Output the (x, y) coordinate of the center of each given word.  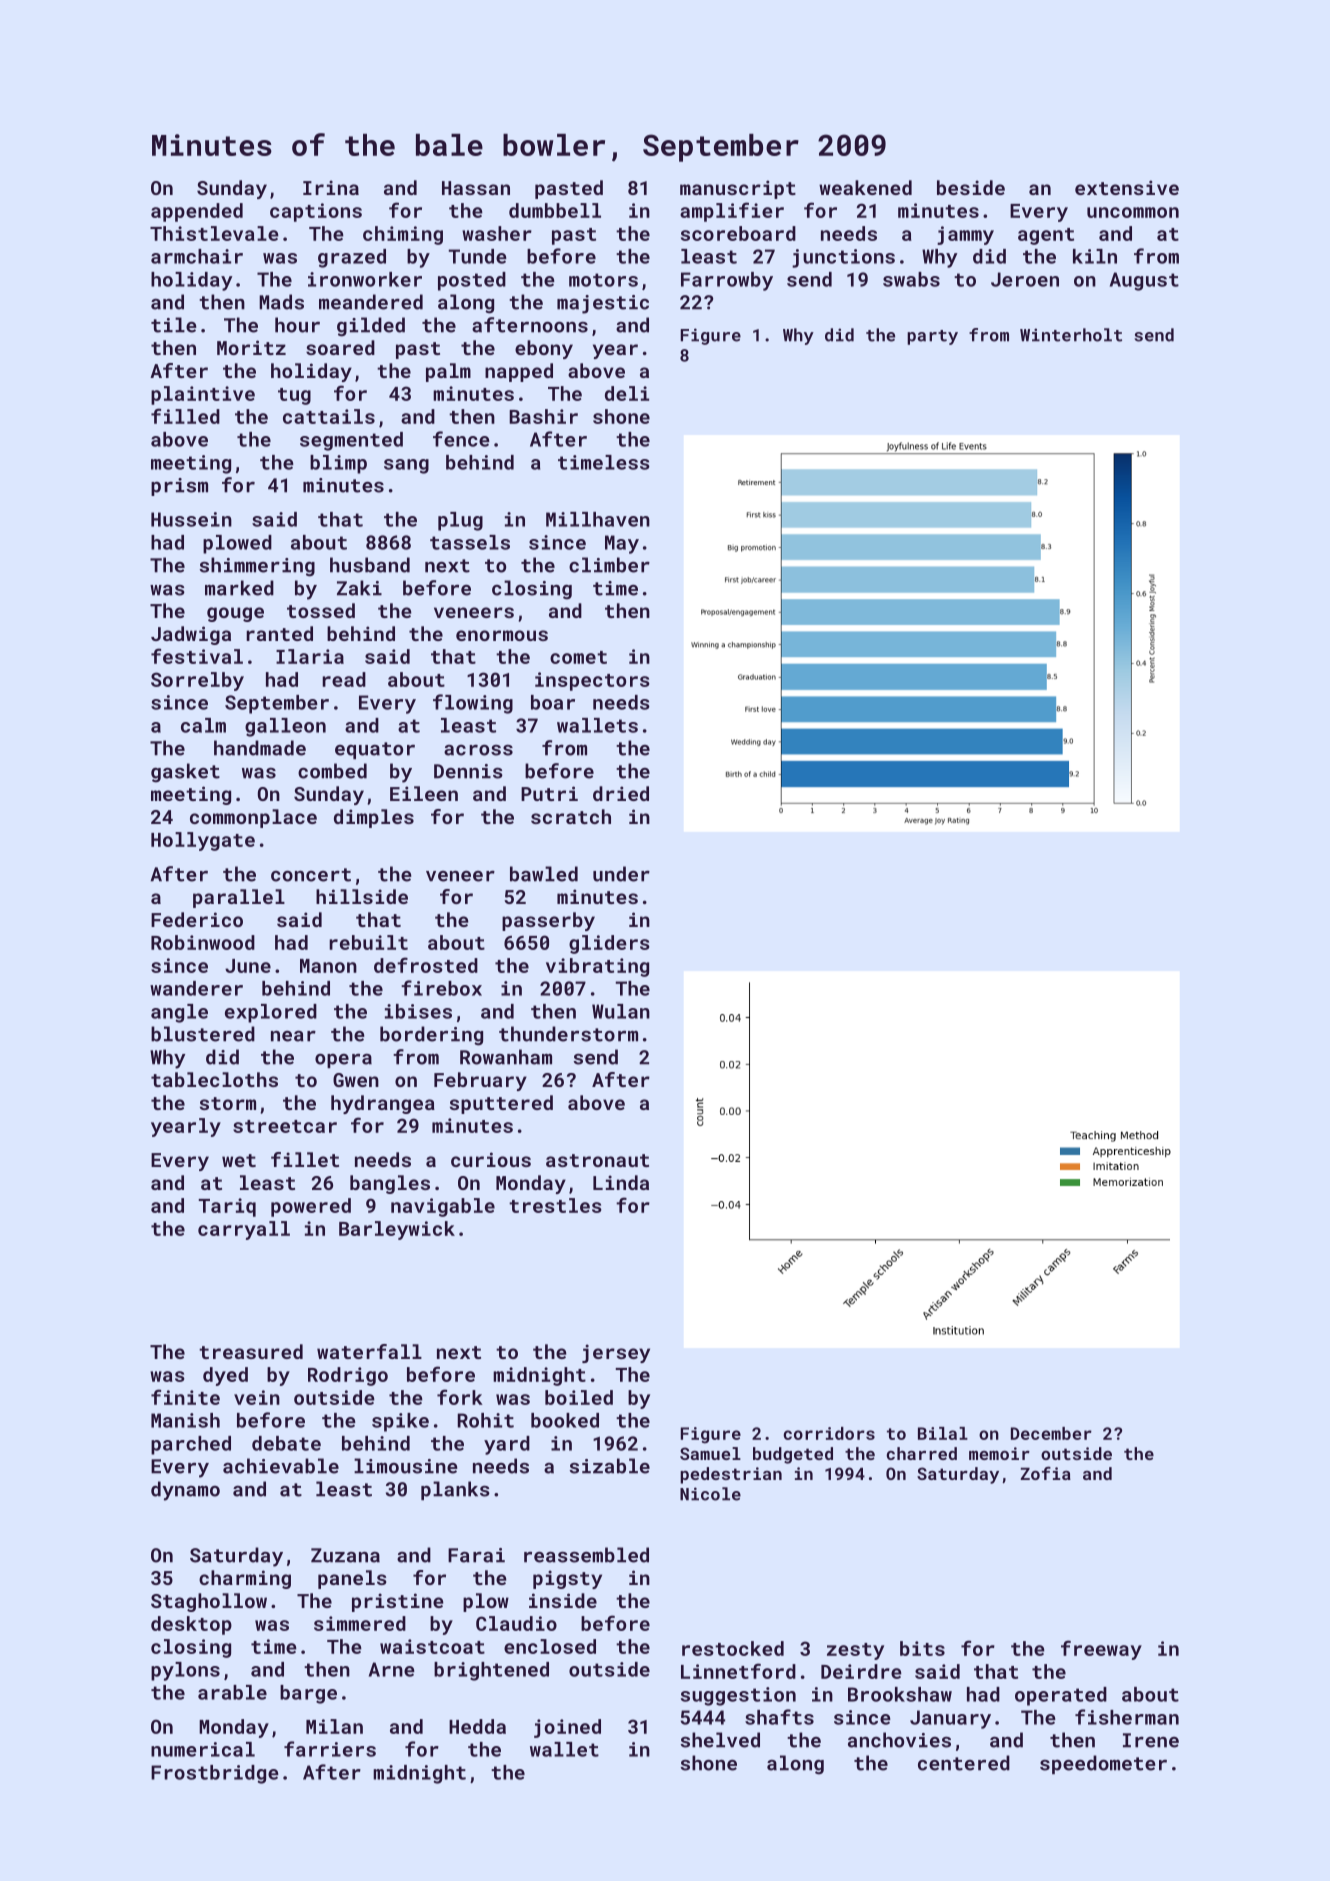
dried (621, 793)
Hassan (476, 188)
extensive (1127, 187)
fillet (305, 1159)
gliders (609, 944)
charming (245, 1579)
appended (197, 212)
